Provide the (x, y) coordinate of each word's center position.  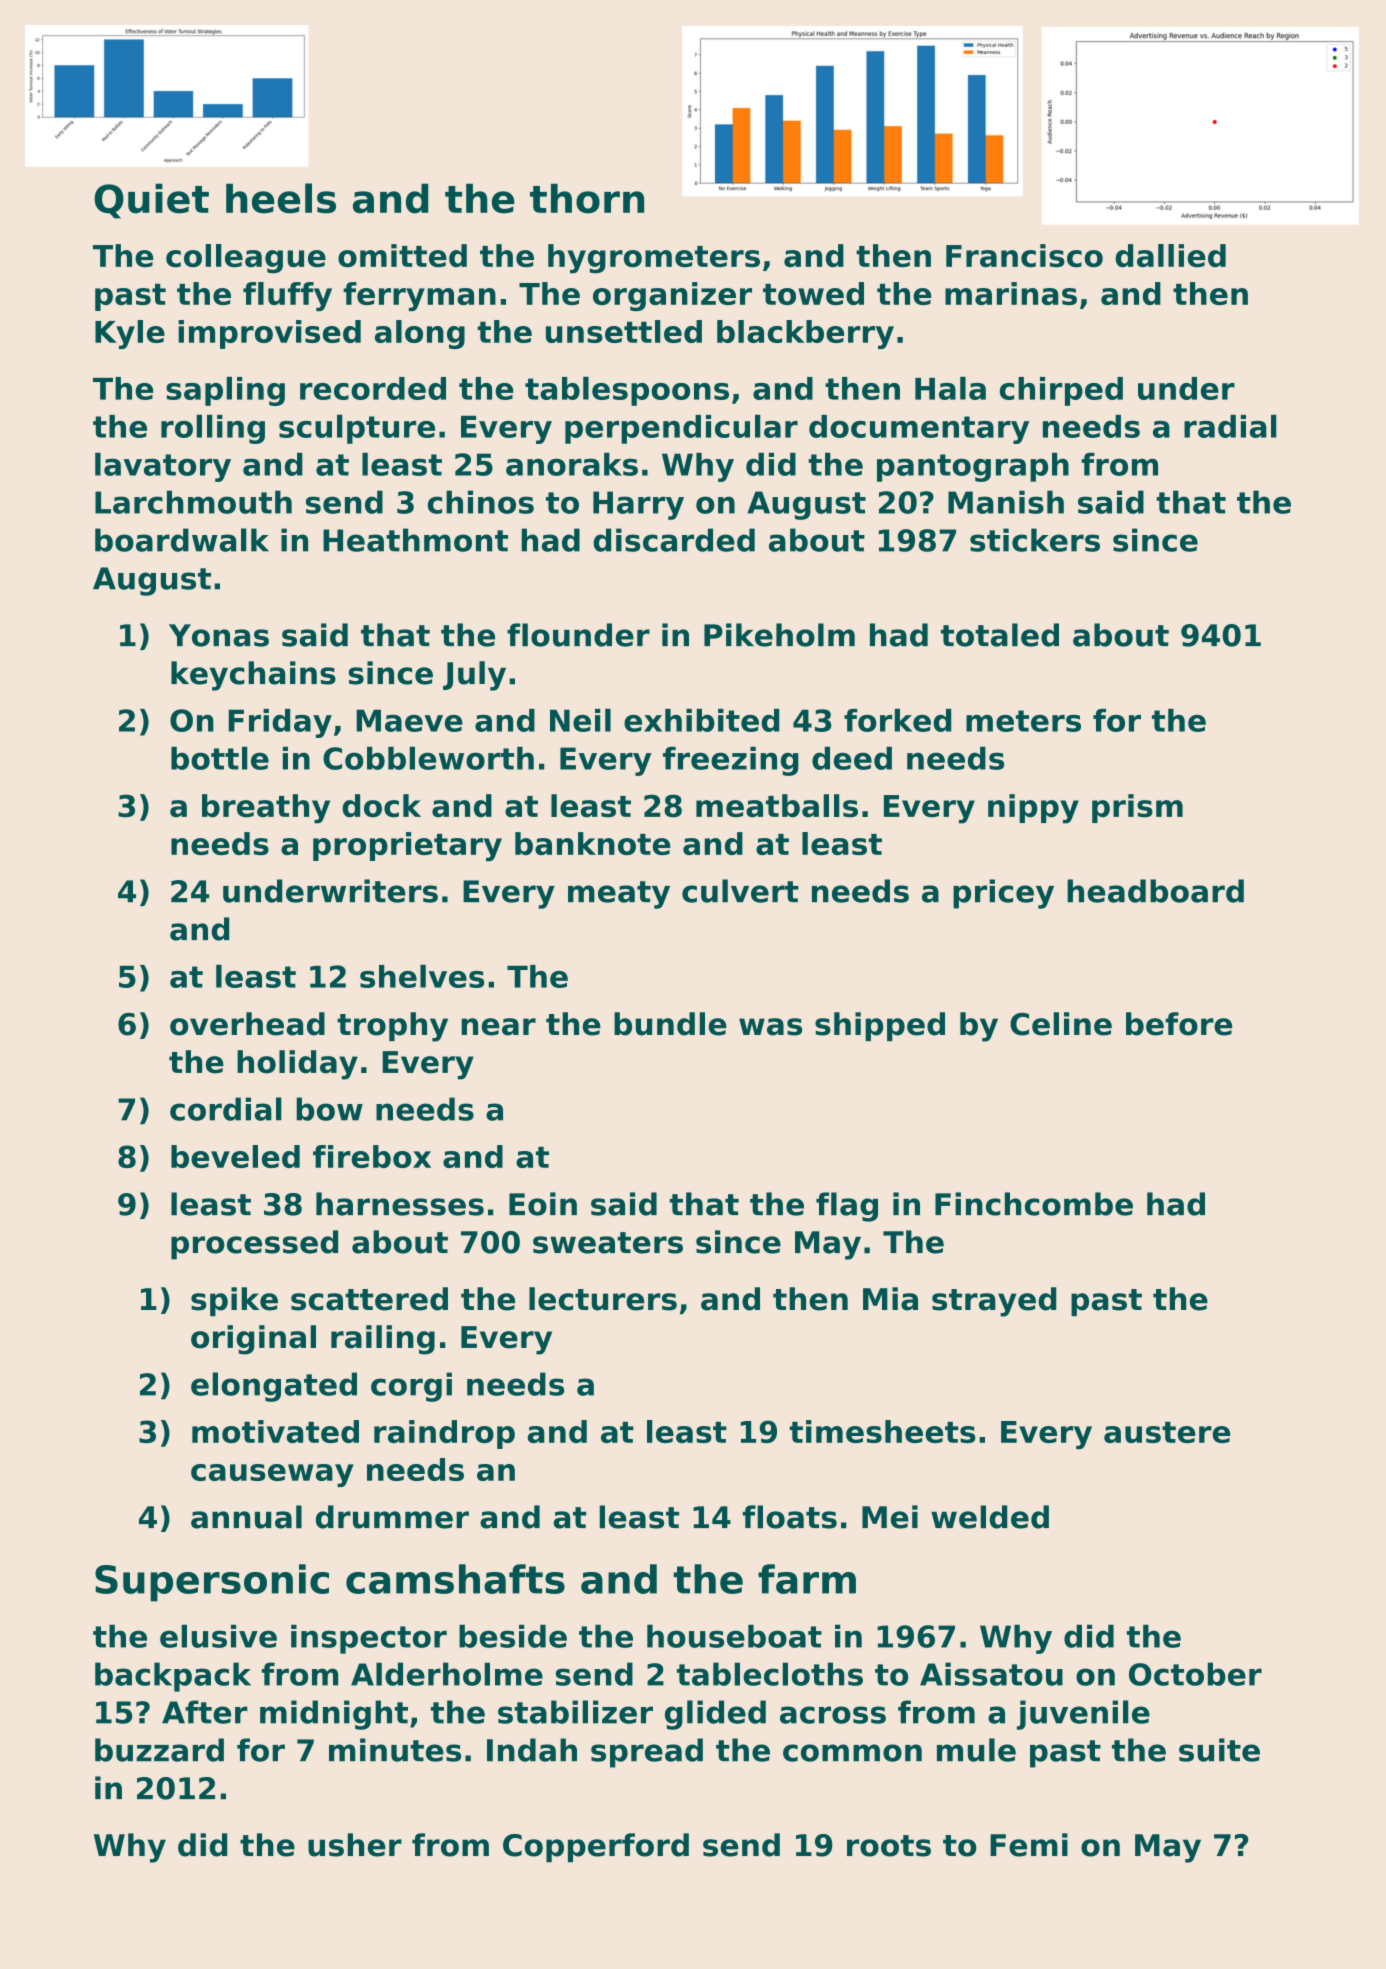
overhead (247, 1024)
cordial (226, 1109)
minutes (395, 1750)
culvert (740, 891)
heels (281, 198)
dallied (1170, 255)
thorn (587, 198)
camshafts (455, 1579)
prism (1137, 808)
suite (1219, 1750)
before (1179, 1024)
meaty (619, 895)
